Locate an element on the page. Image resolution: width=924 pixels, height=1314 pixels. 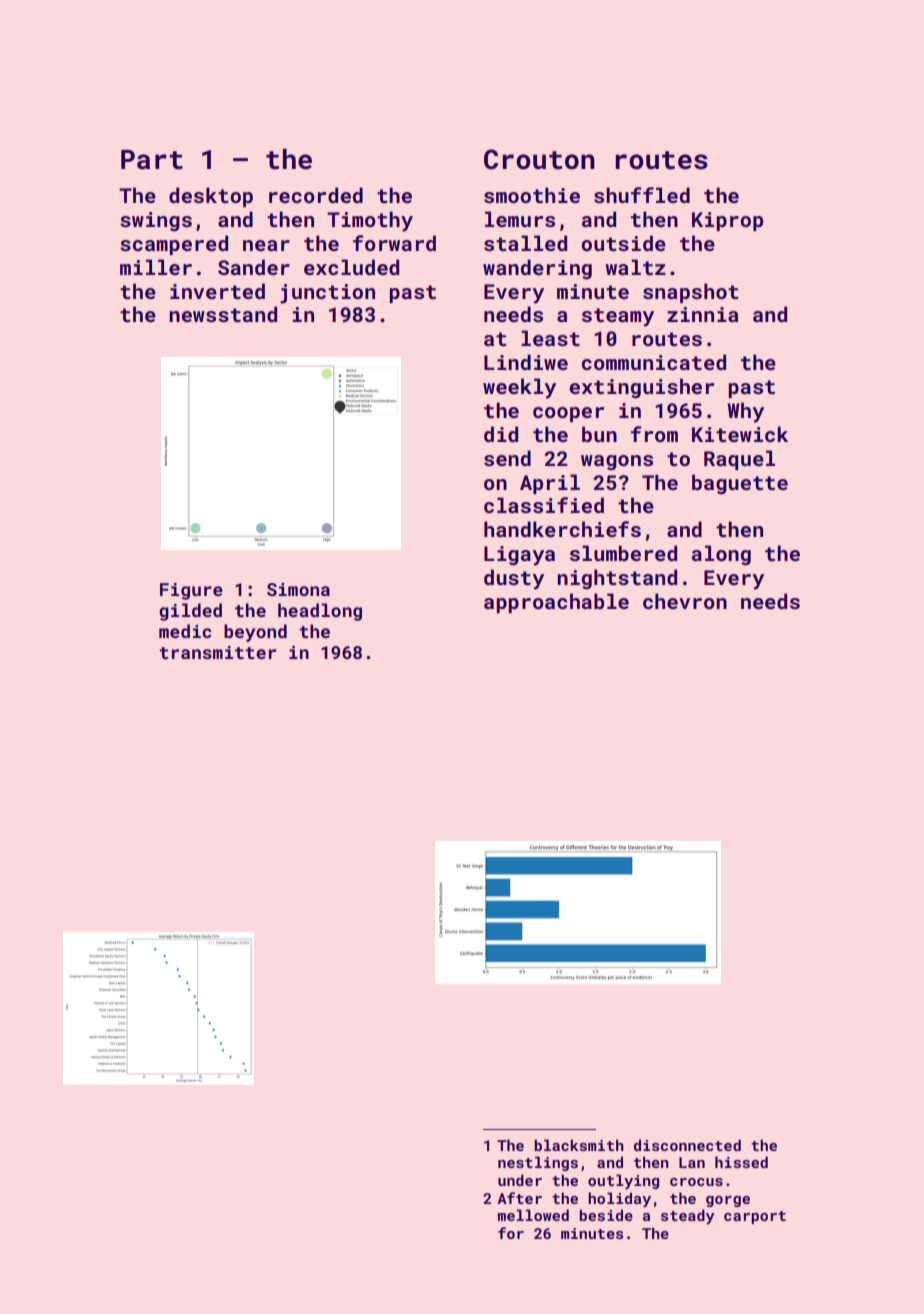
dusty is located at coordinates (514, 579).
